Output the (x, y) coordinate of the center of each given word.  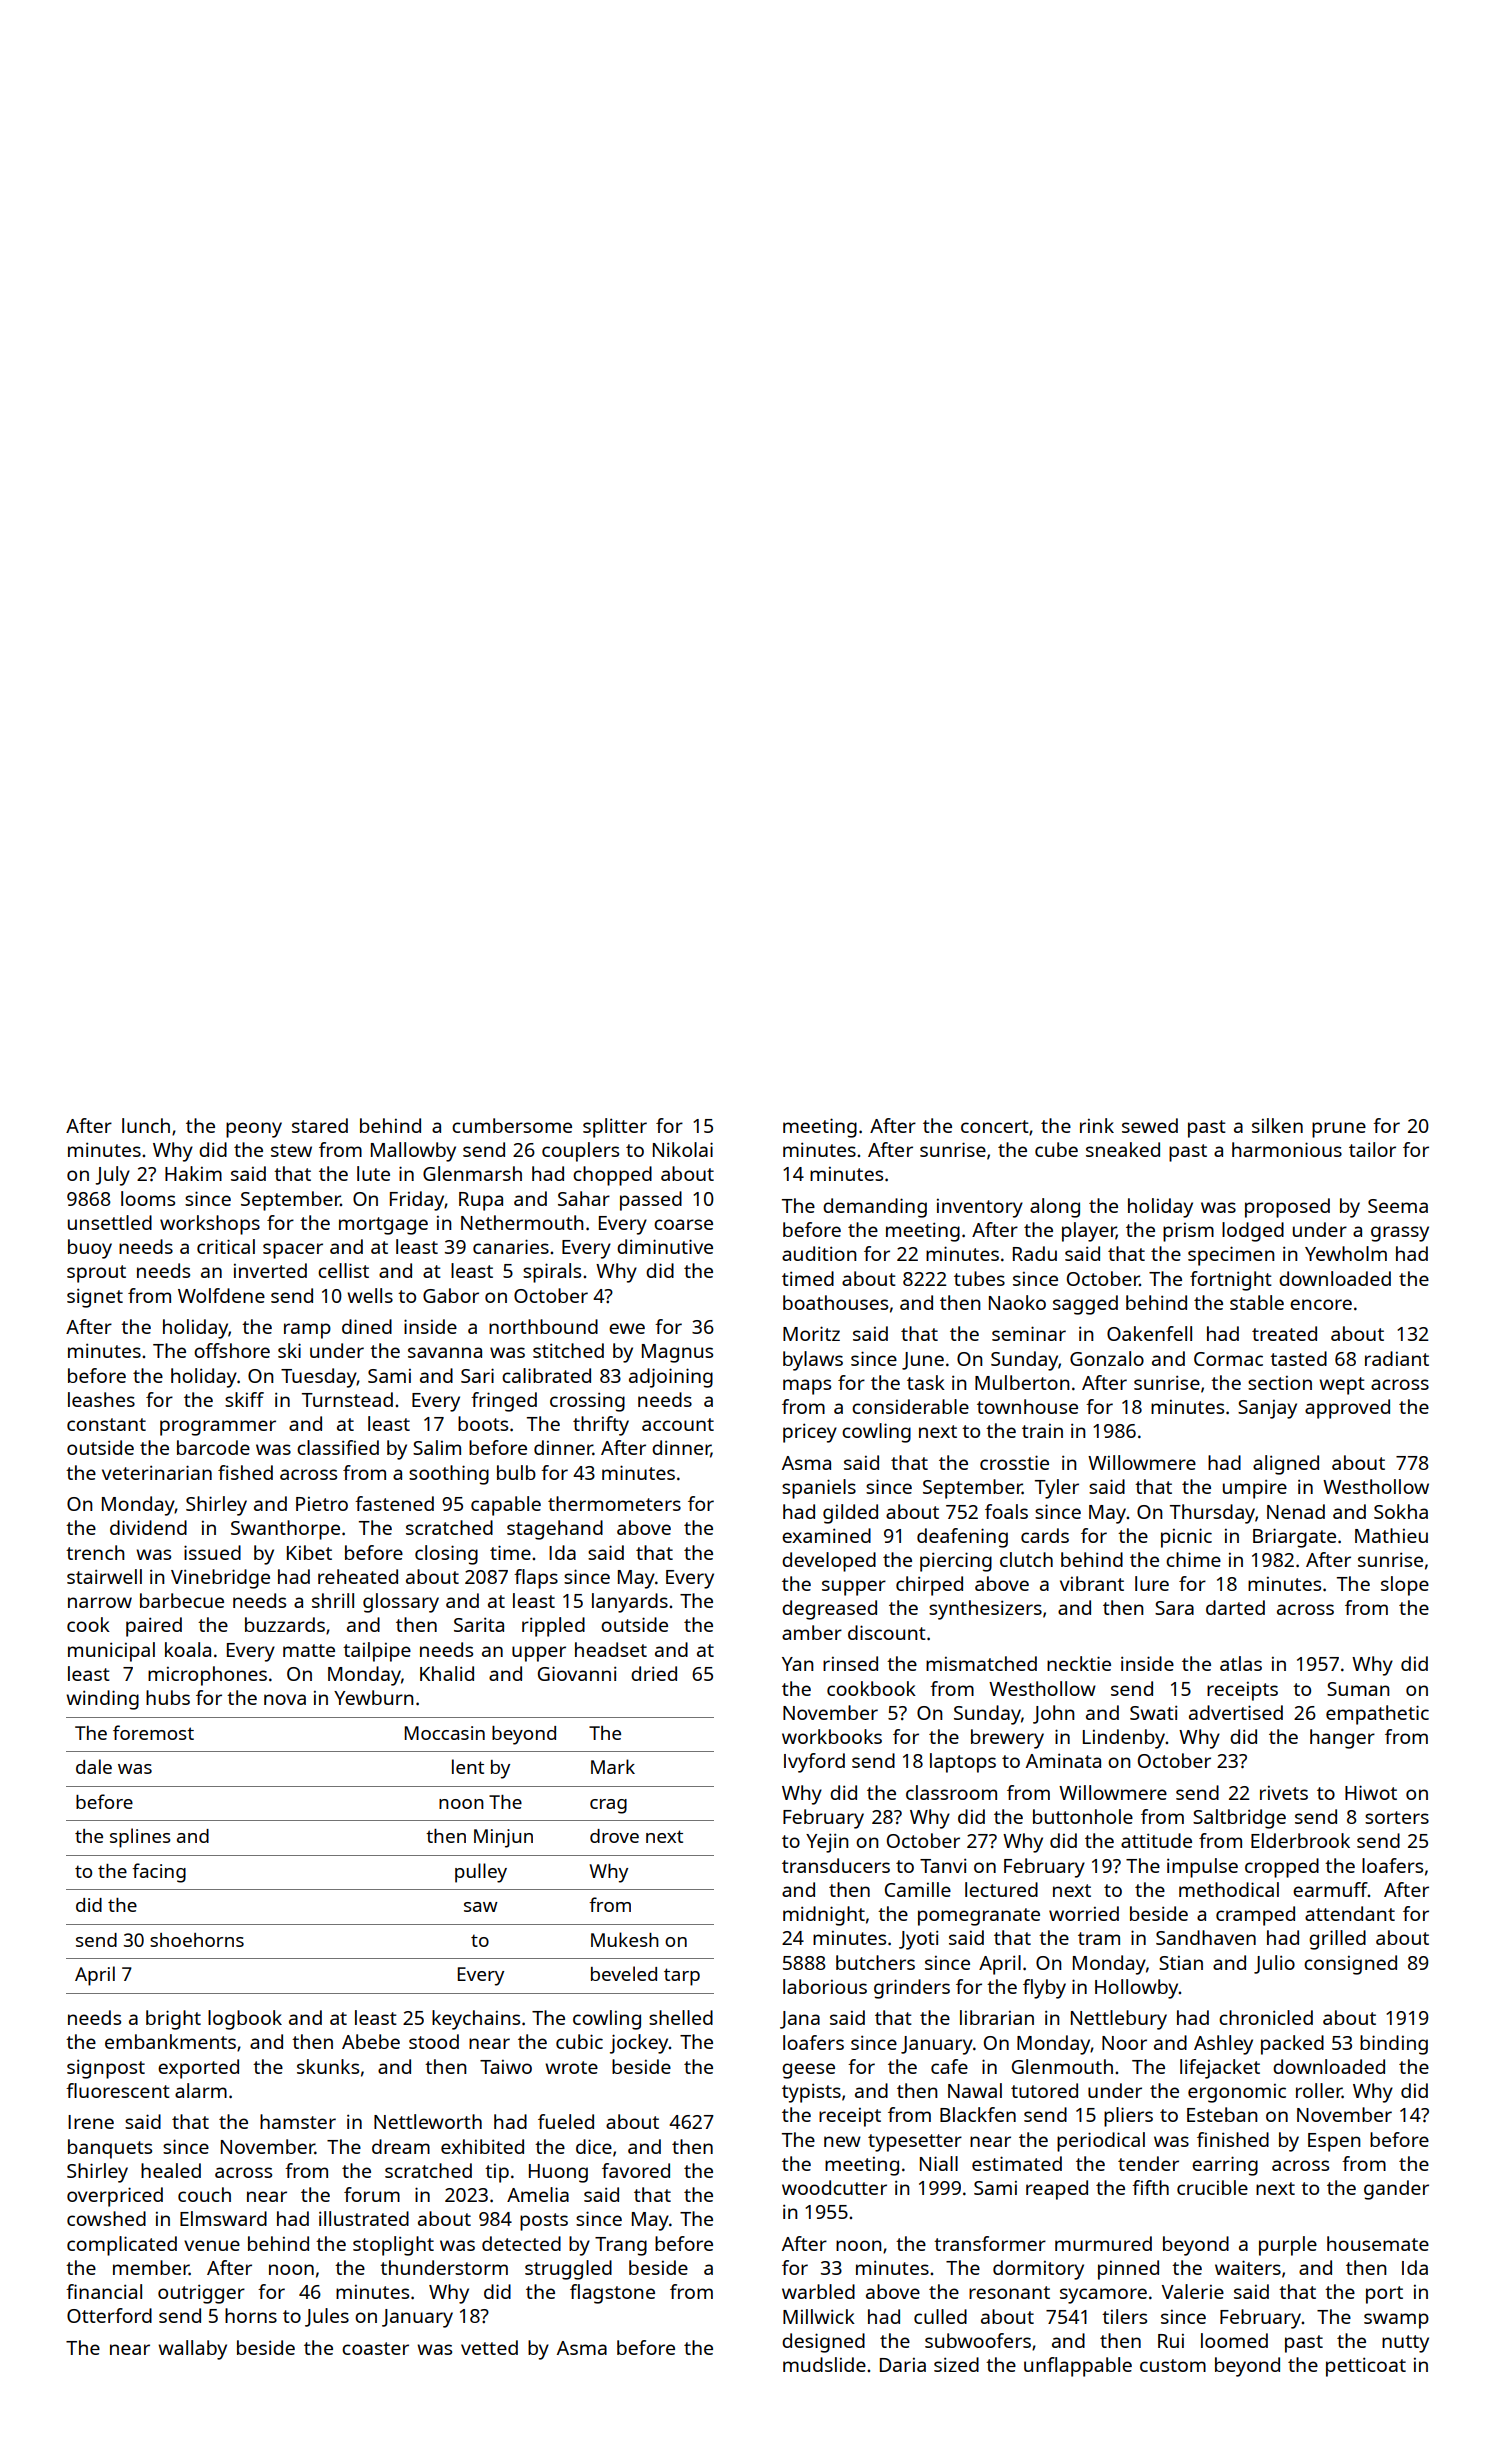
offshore (232, 1350)
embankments (170, 2041)
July (112, 1176)
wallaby (192, 2350)
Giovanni (577, 1673)
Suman (1358, 1689)
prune (1339, 1130)
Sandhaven (1206, 1937)
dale (94, 1766)
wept (1342, 1386)
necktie (1079, 1663)
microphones (207, 1676)
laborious (825, 1986)
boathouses (835, 1302)
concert (995, 1126)
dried (654, 1673)
